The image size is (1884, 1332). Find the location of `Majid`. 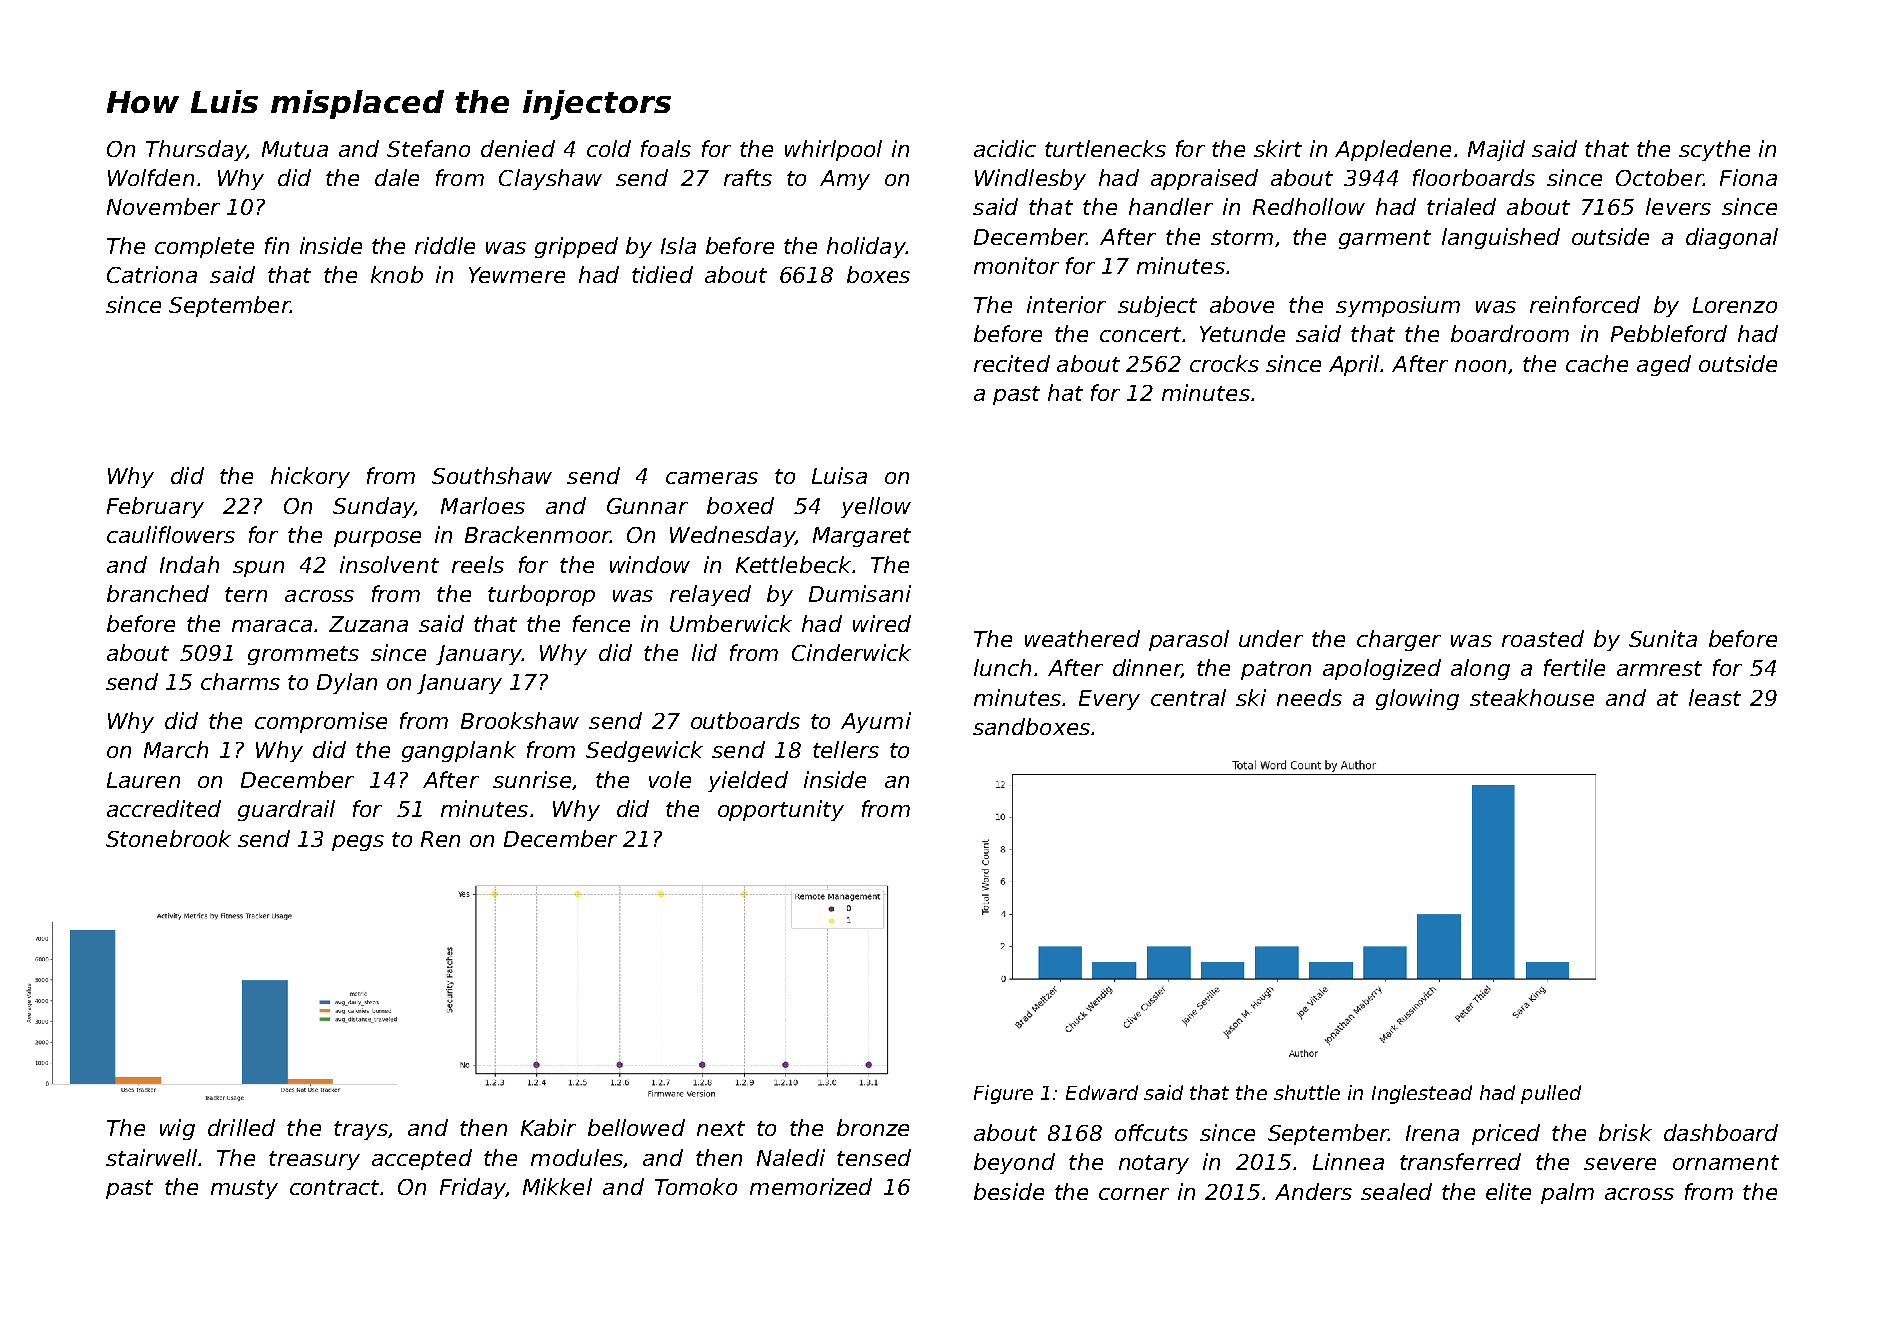

Majid is located at coordinates (1496, 150).
